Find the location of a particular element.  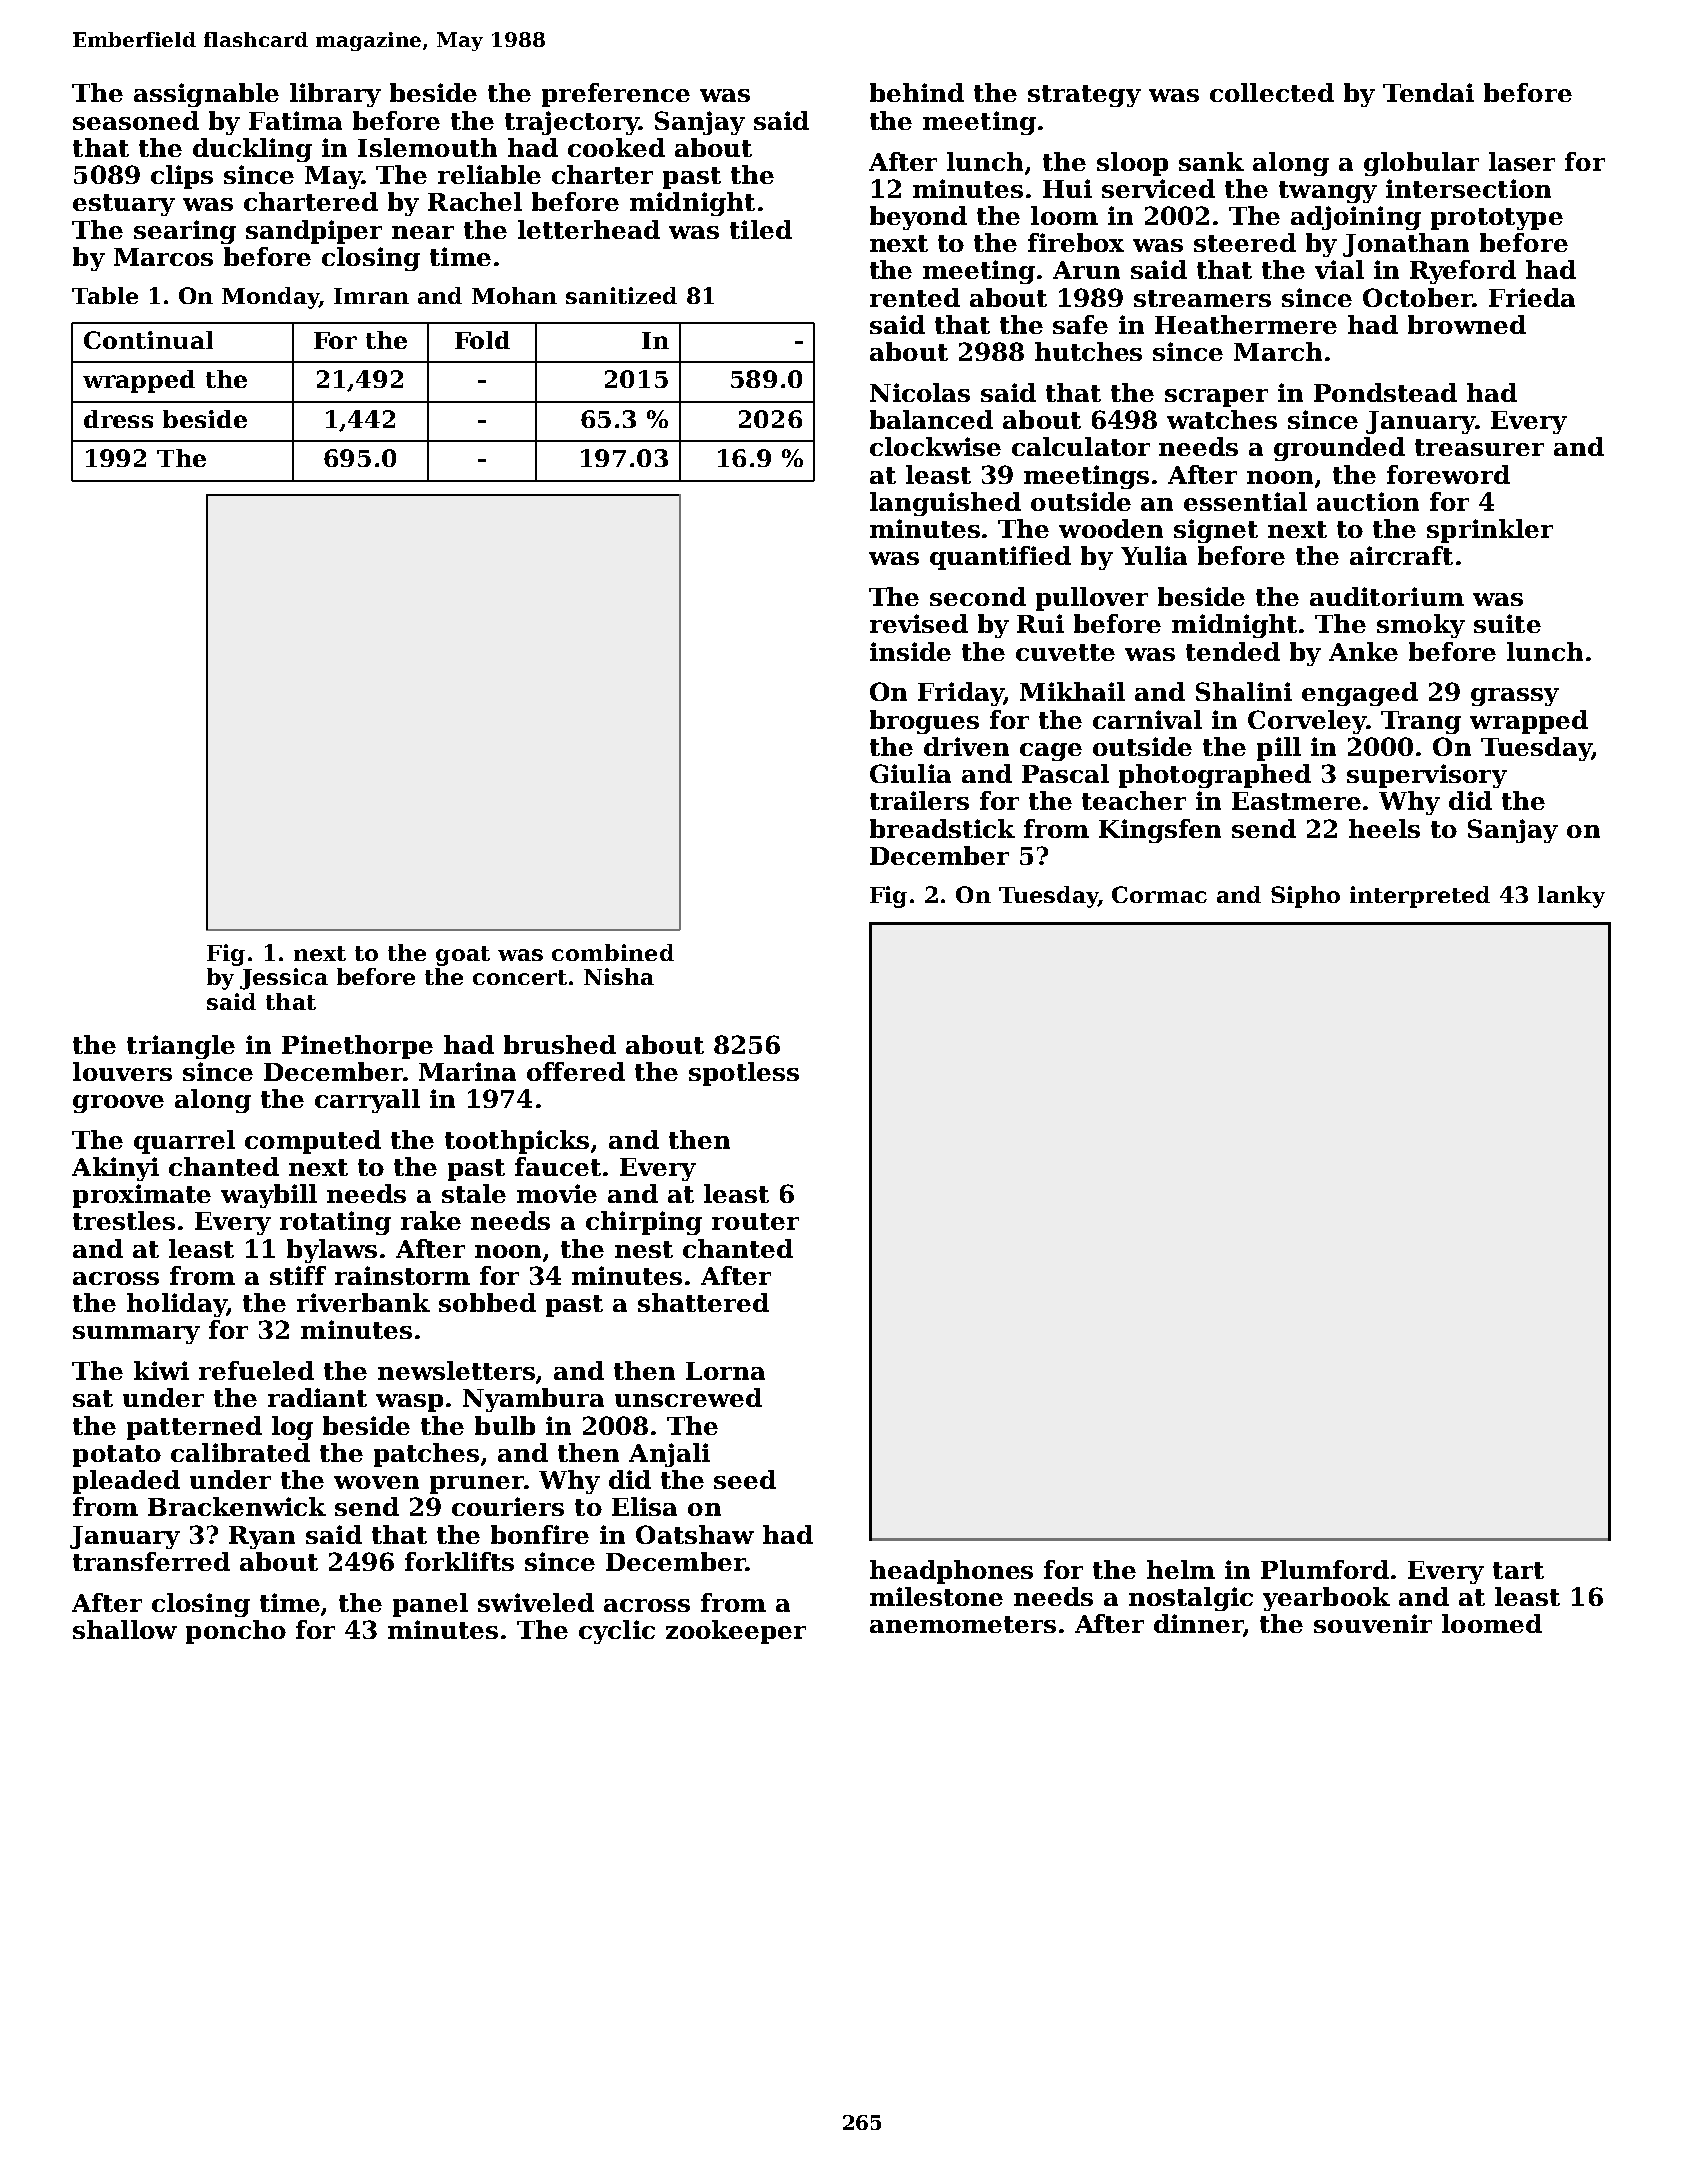

Nisha is located at coordinates (619, 976).
